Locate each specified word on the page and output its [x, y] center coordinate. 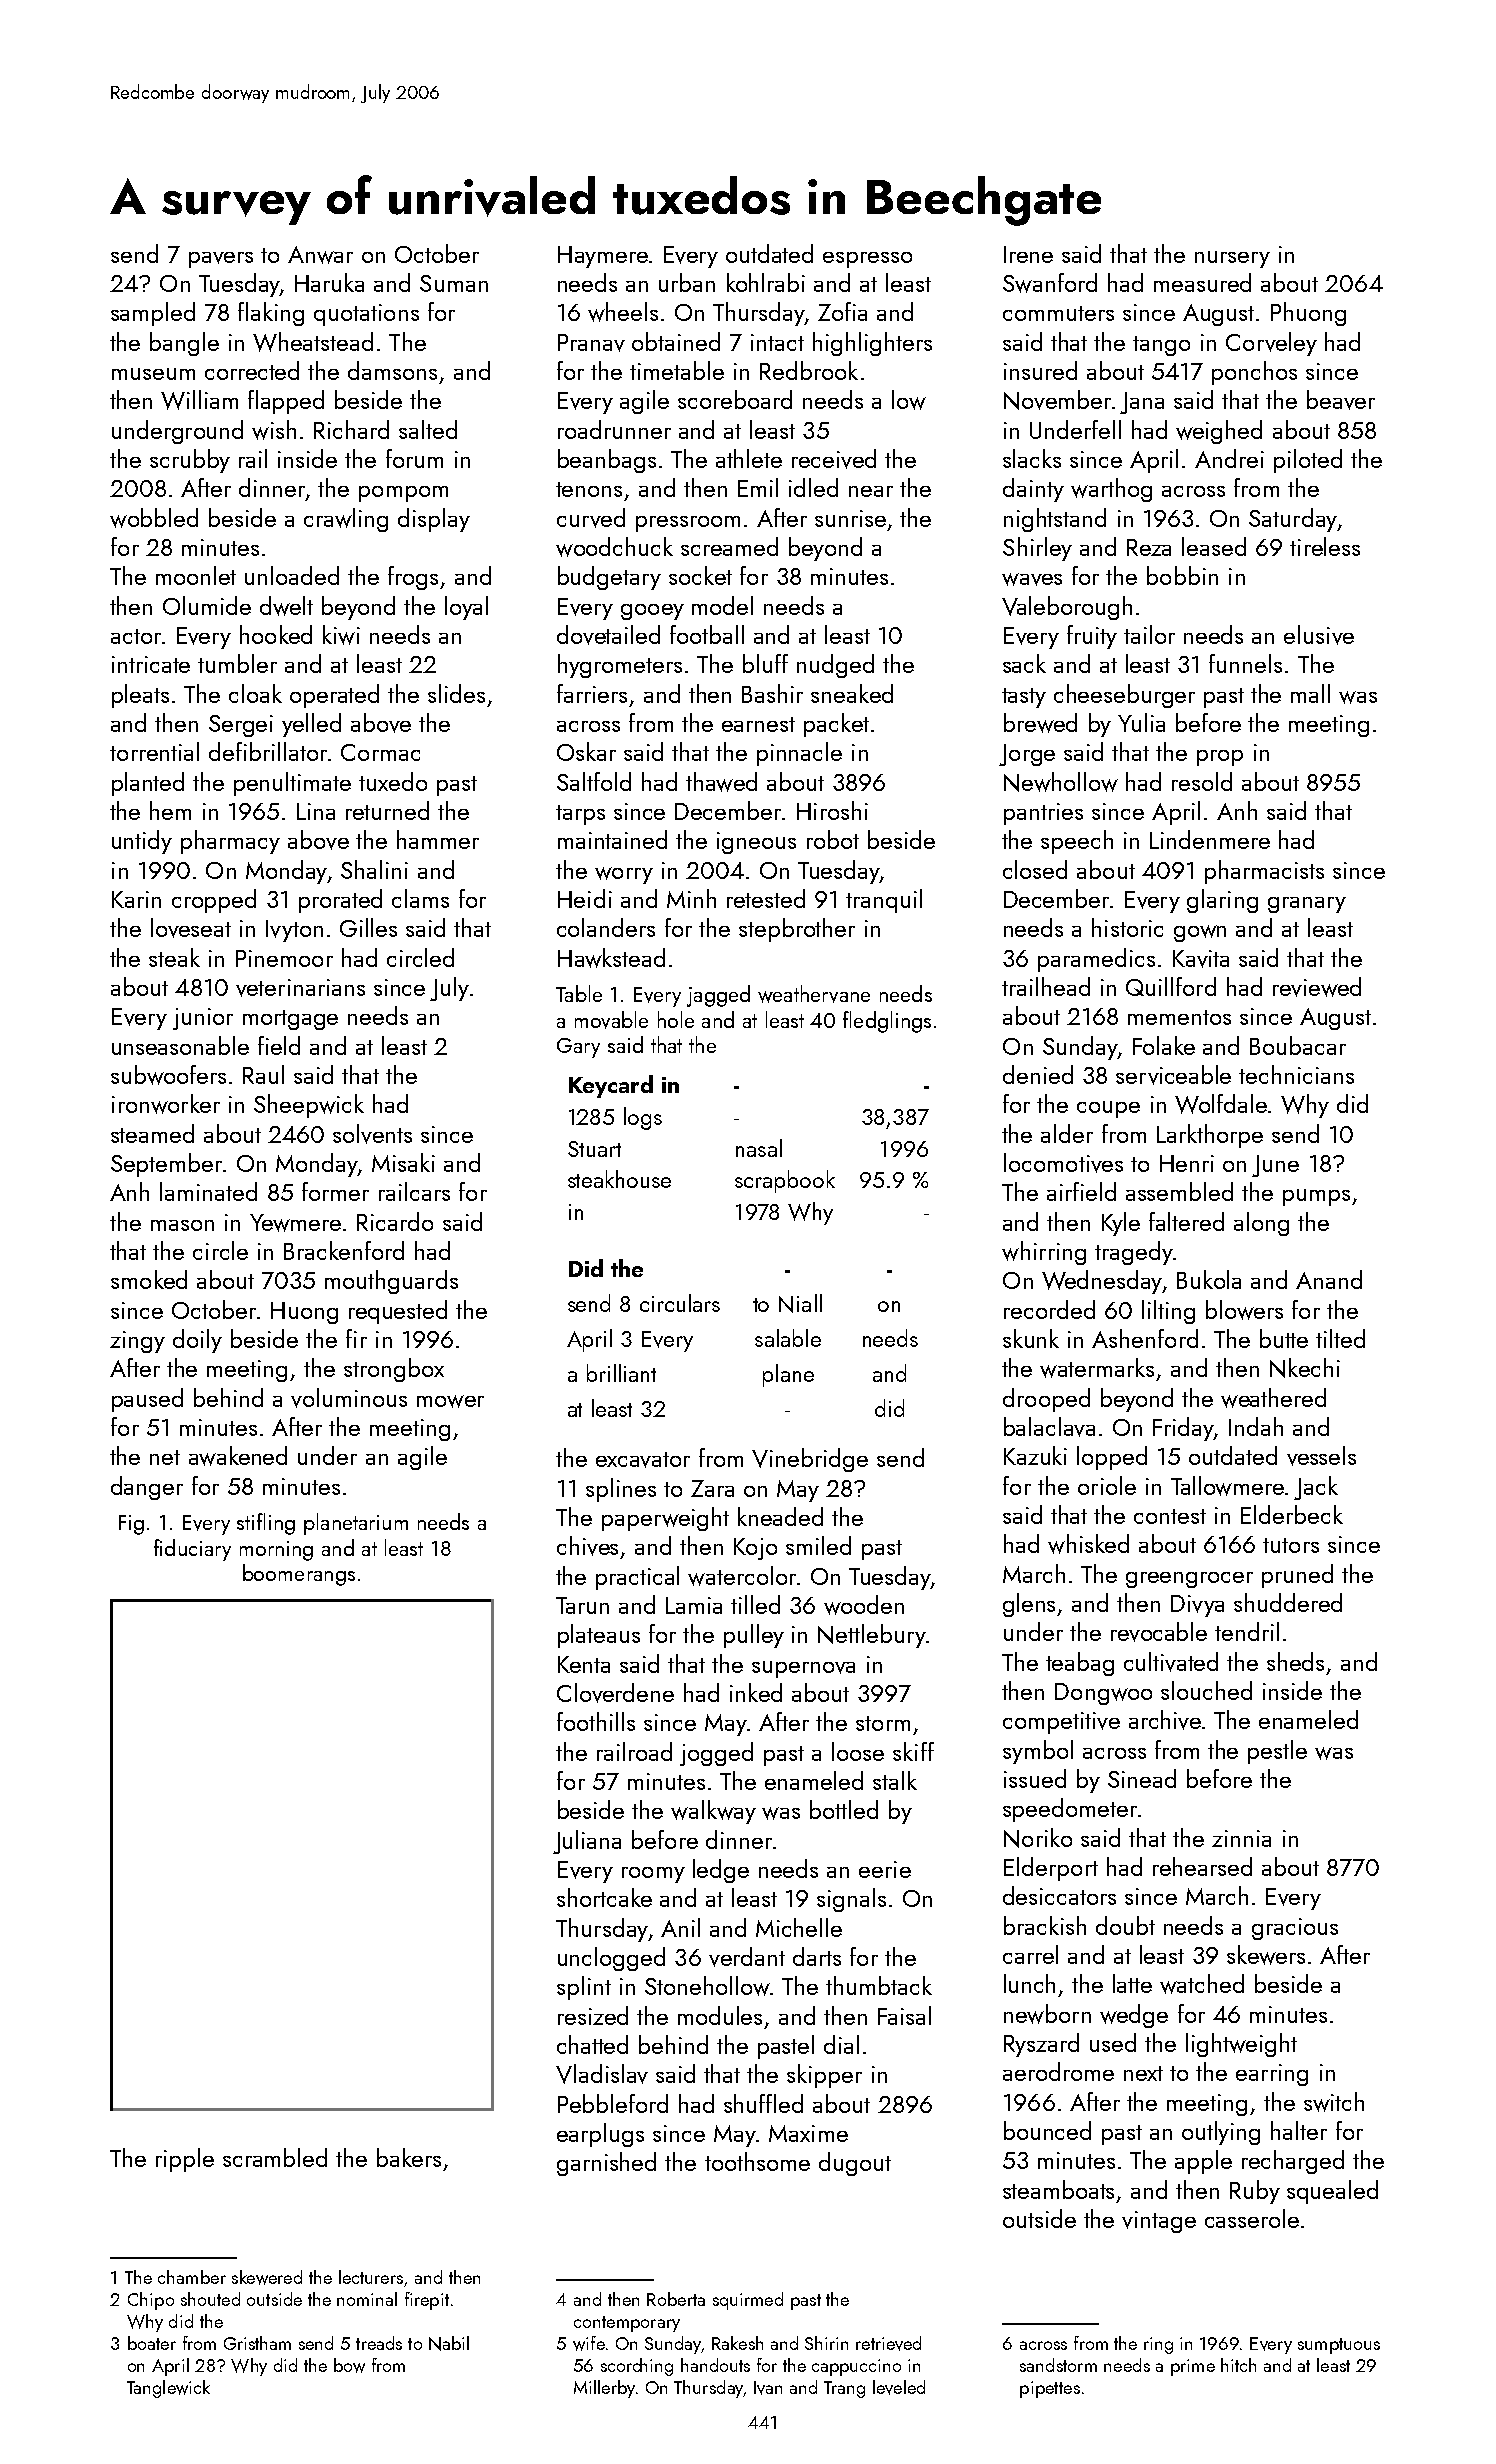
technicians [1296, 1074]
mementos [1179, 1017]
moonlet [196, 575]
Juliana [587, 1842]
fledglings [887, 1022]
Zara [712, 1488]
